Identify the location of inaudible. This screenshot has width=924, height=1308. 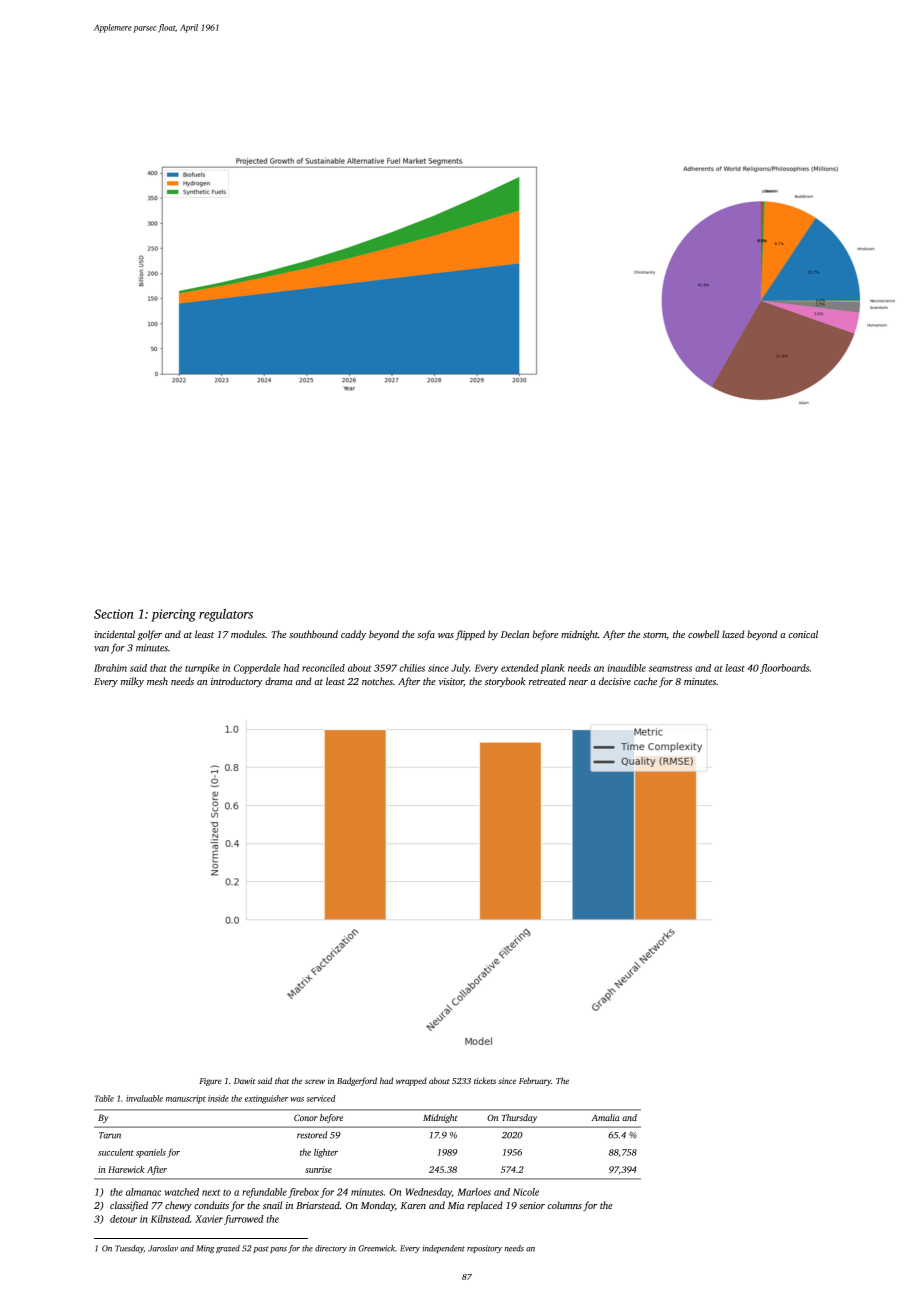
(627, 668).
